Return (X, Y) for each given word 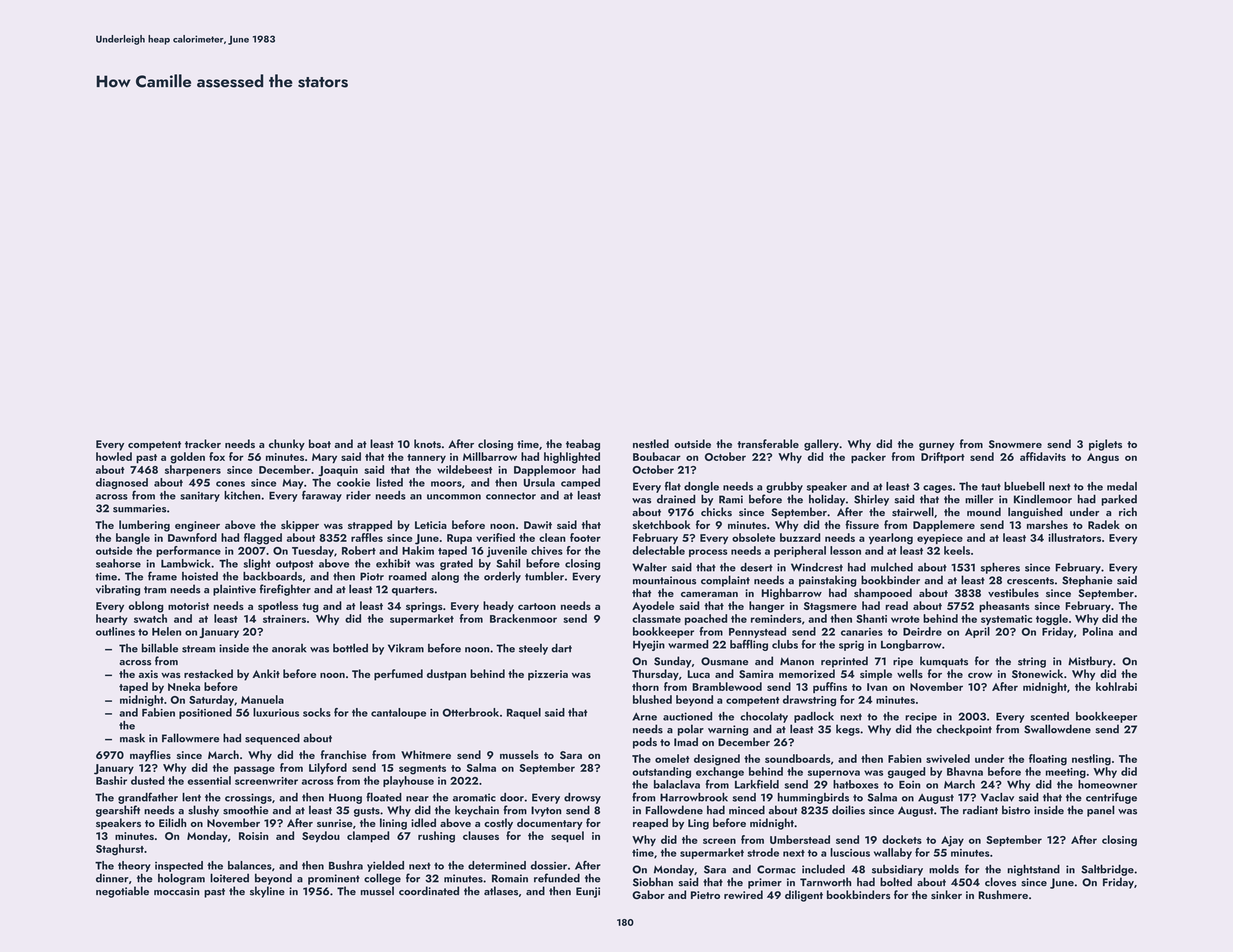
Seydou (321, 837)
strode (763, 852)
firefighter (285, 590)
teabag (583, 445)
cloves (1000, 882)
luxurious (276, 712)
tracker (203, 443)
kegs (848, 730)
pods (645, 743)
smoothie (246, 810)
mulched (892, 567)
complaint (725, 581)
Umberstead (800, 839)
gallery (821, 445)
